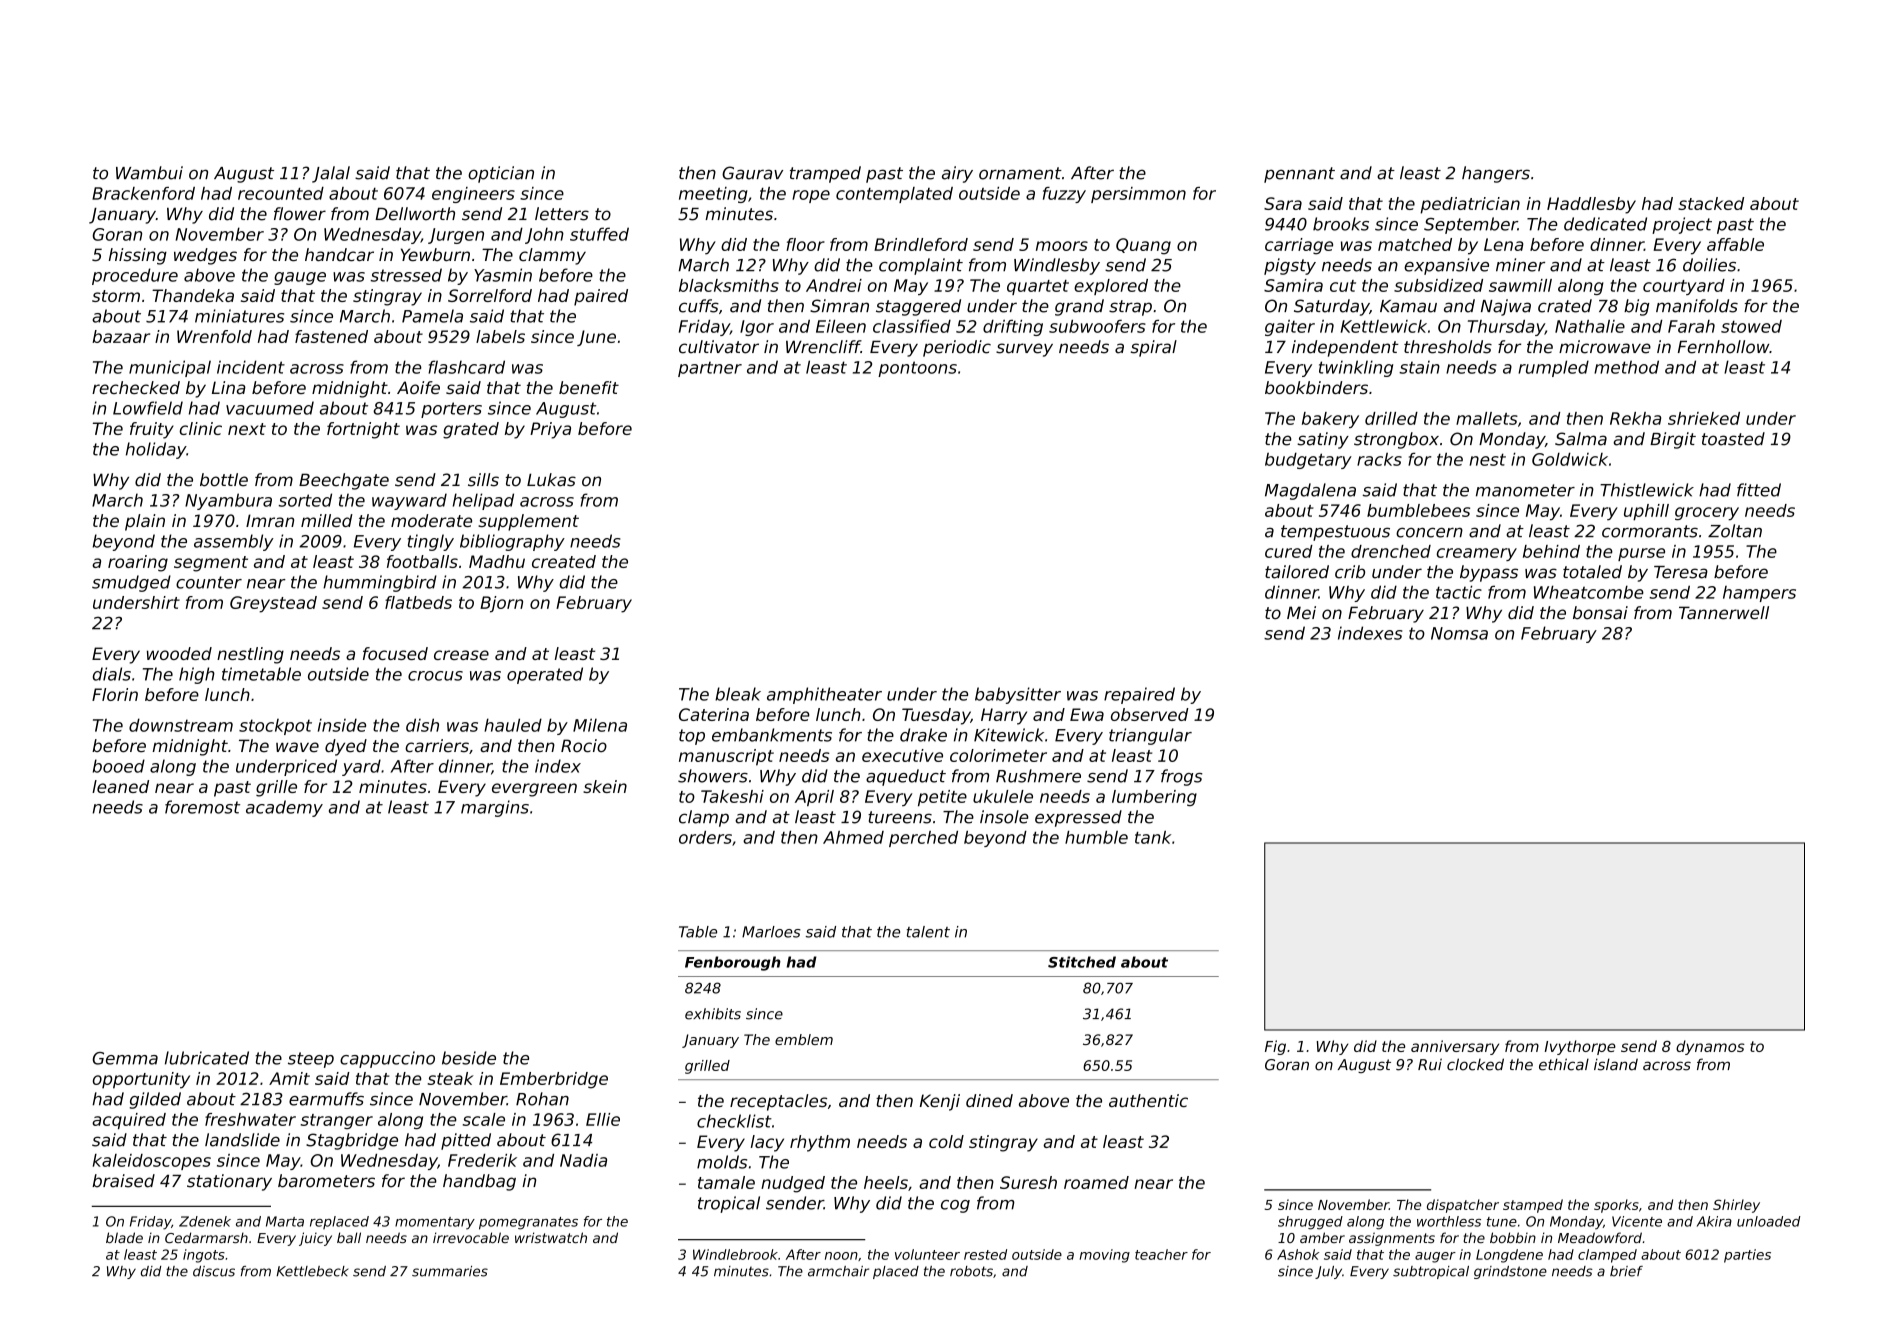 This screenshot has width=1897, height=1342. I want to click on Wambui, so click(149, 173).
